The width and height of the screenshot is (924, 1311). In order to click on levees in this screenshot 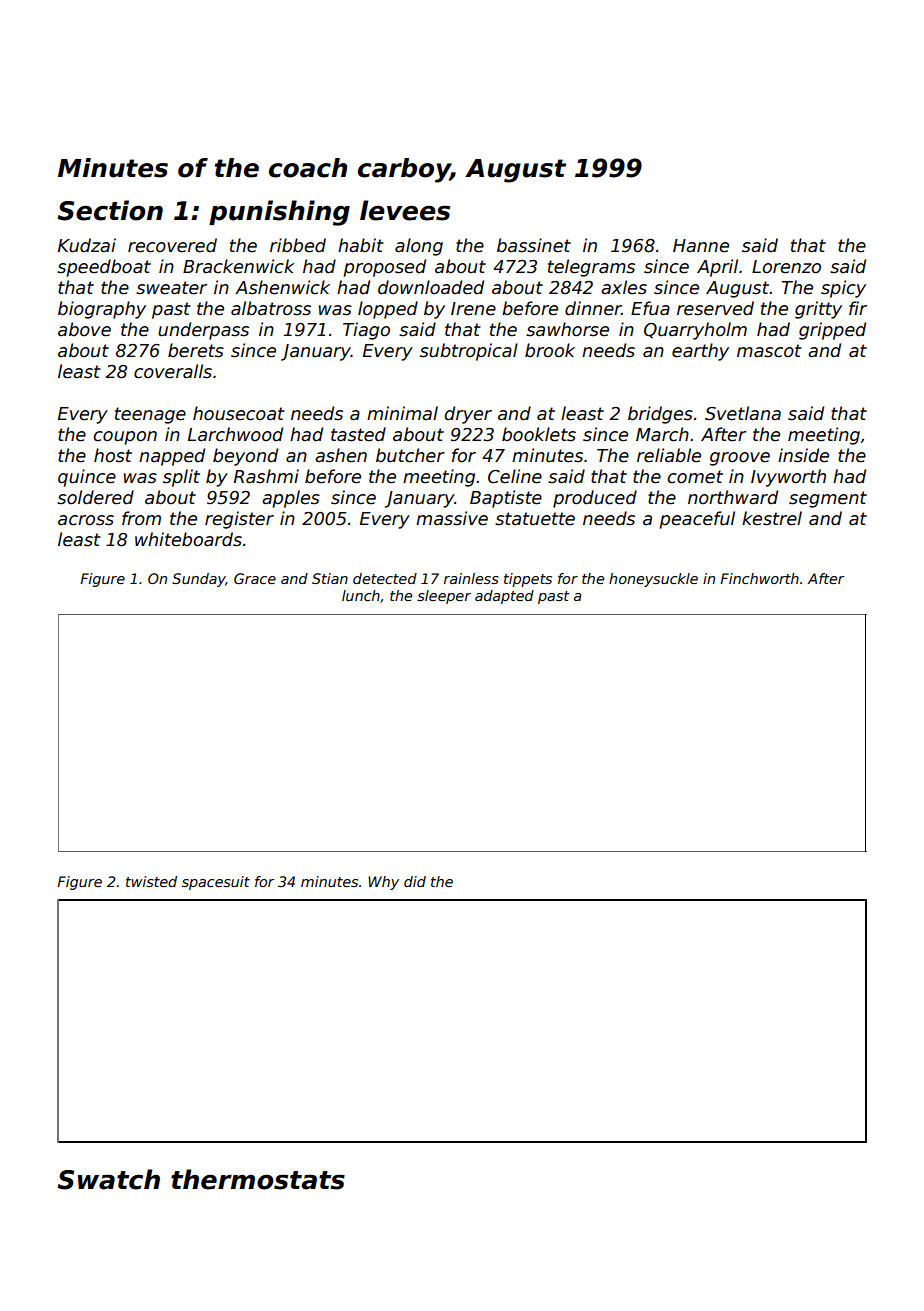, I will do `click(405, 210)`.
